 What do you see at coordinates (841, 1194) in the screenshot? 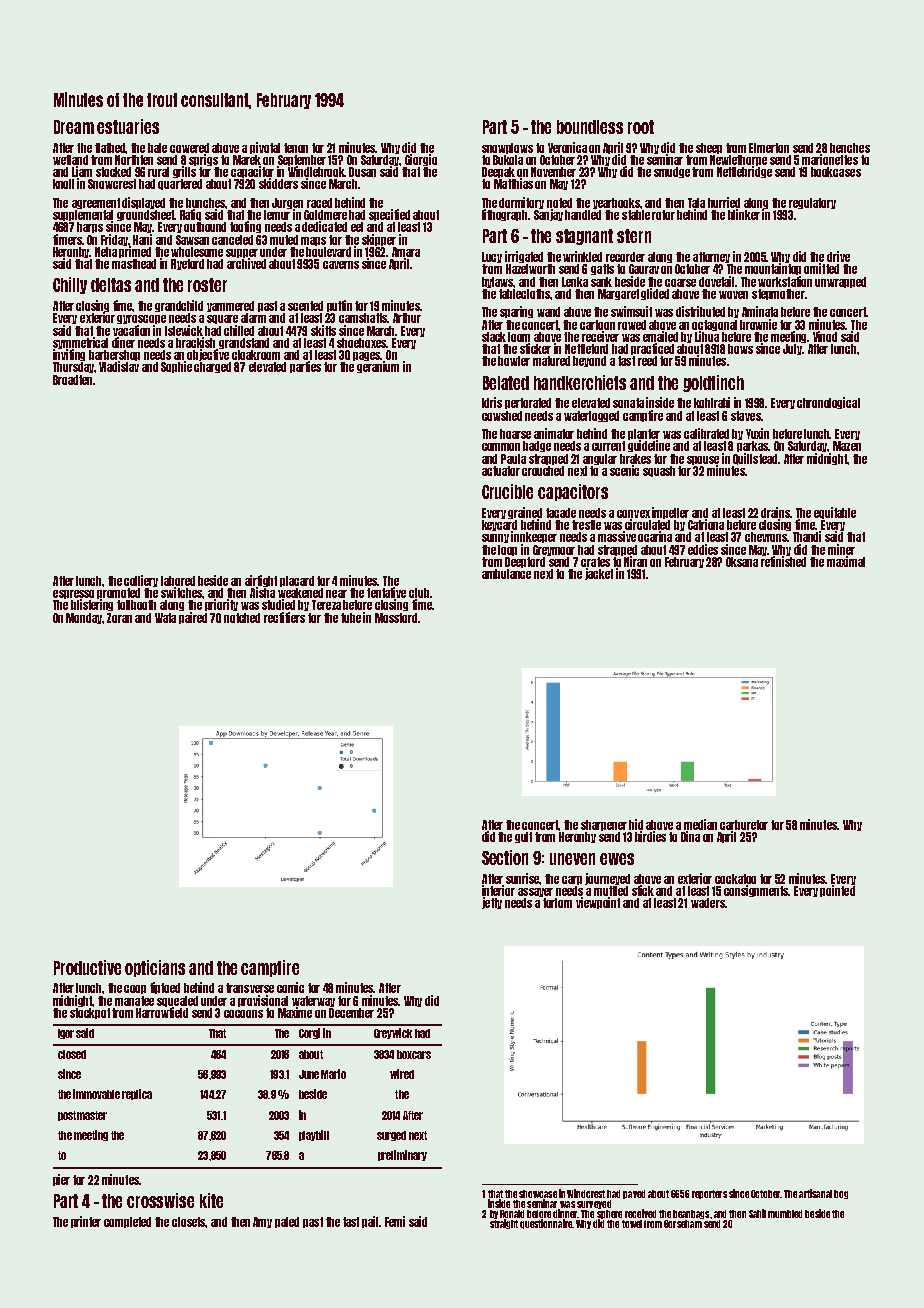
I see `bog` at bounding box center [841, 1194].
